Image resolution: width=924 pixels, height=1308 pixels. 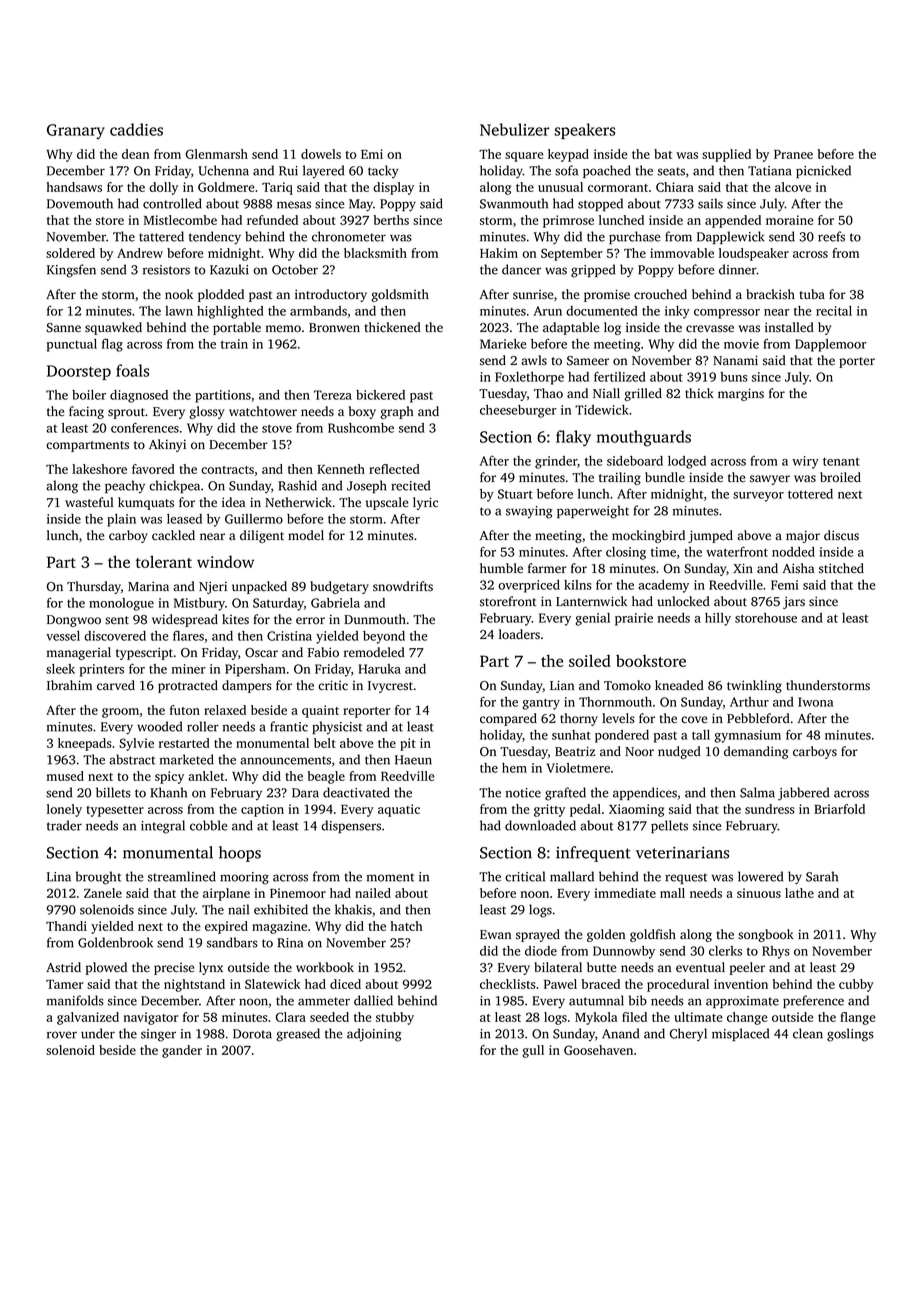 What do you see at coordinates (548, 311) in the document?
I see `Arun` at bounding box center [548, 311].
